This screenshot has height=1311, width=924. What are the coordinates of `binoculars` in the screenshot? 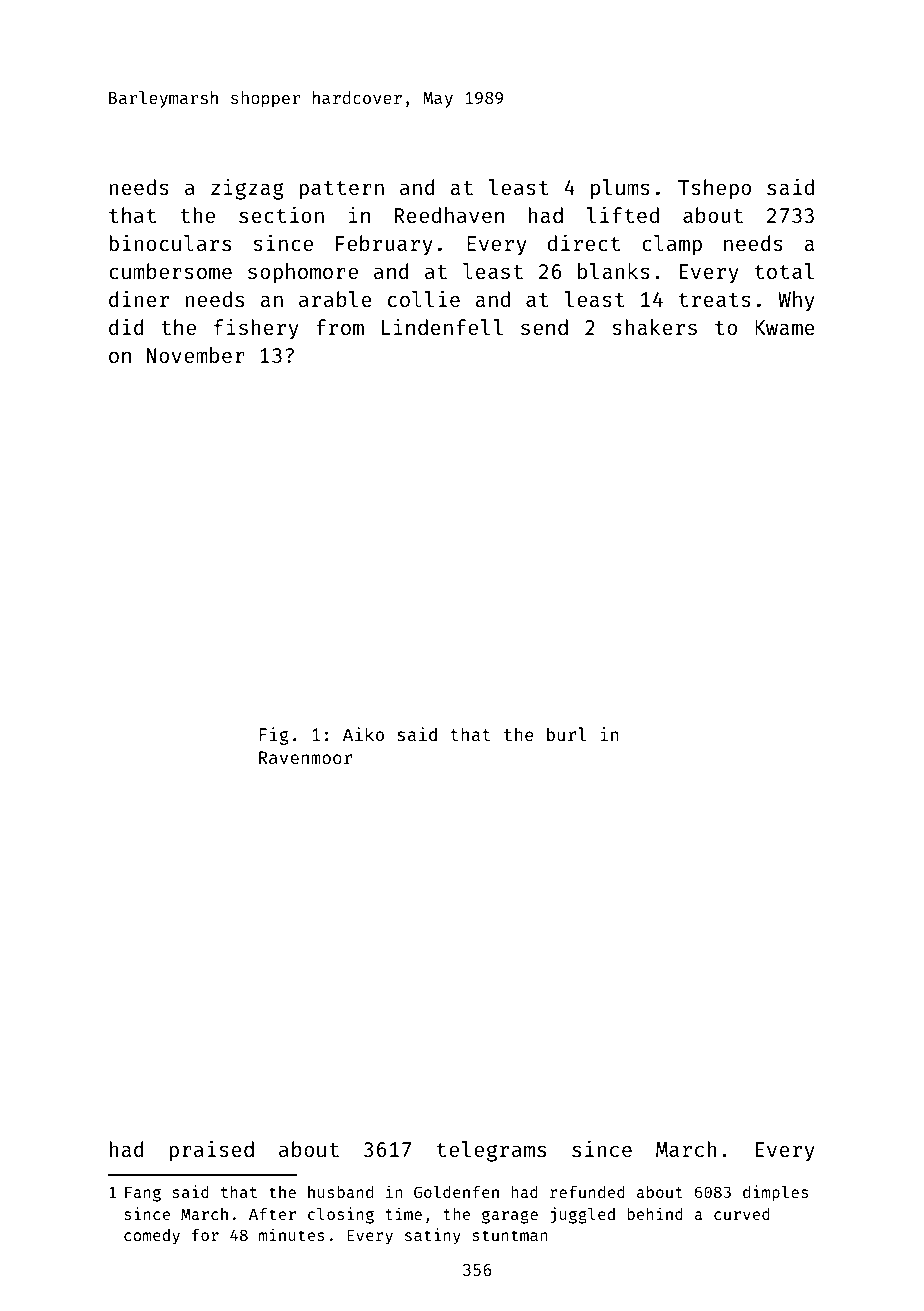 It's located at (170, 242).
